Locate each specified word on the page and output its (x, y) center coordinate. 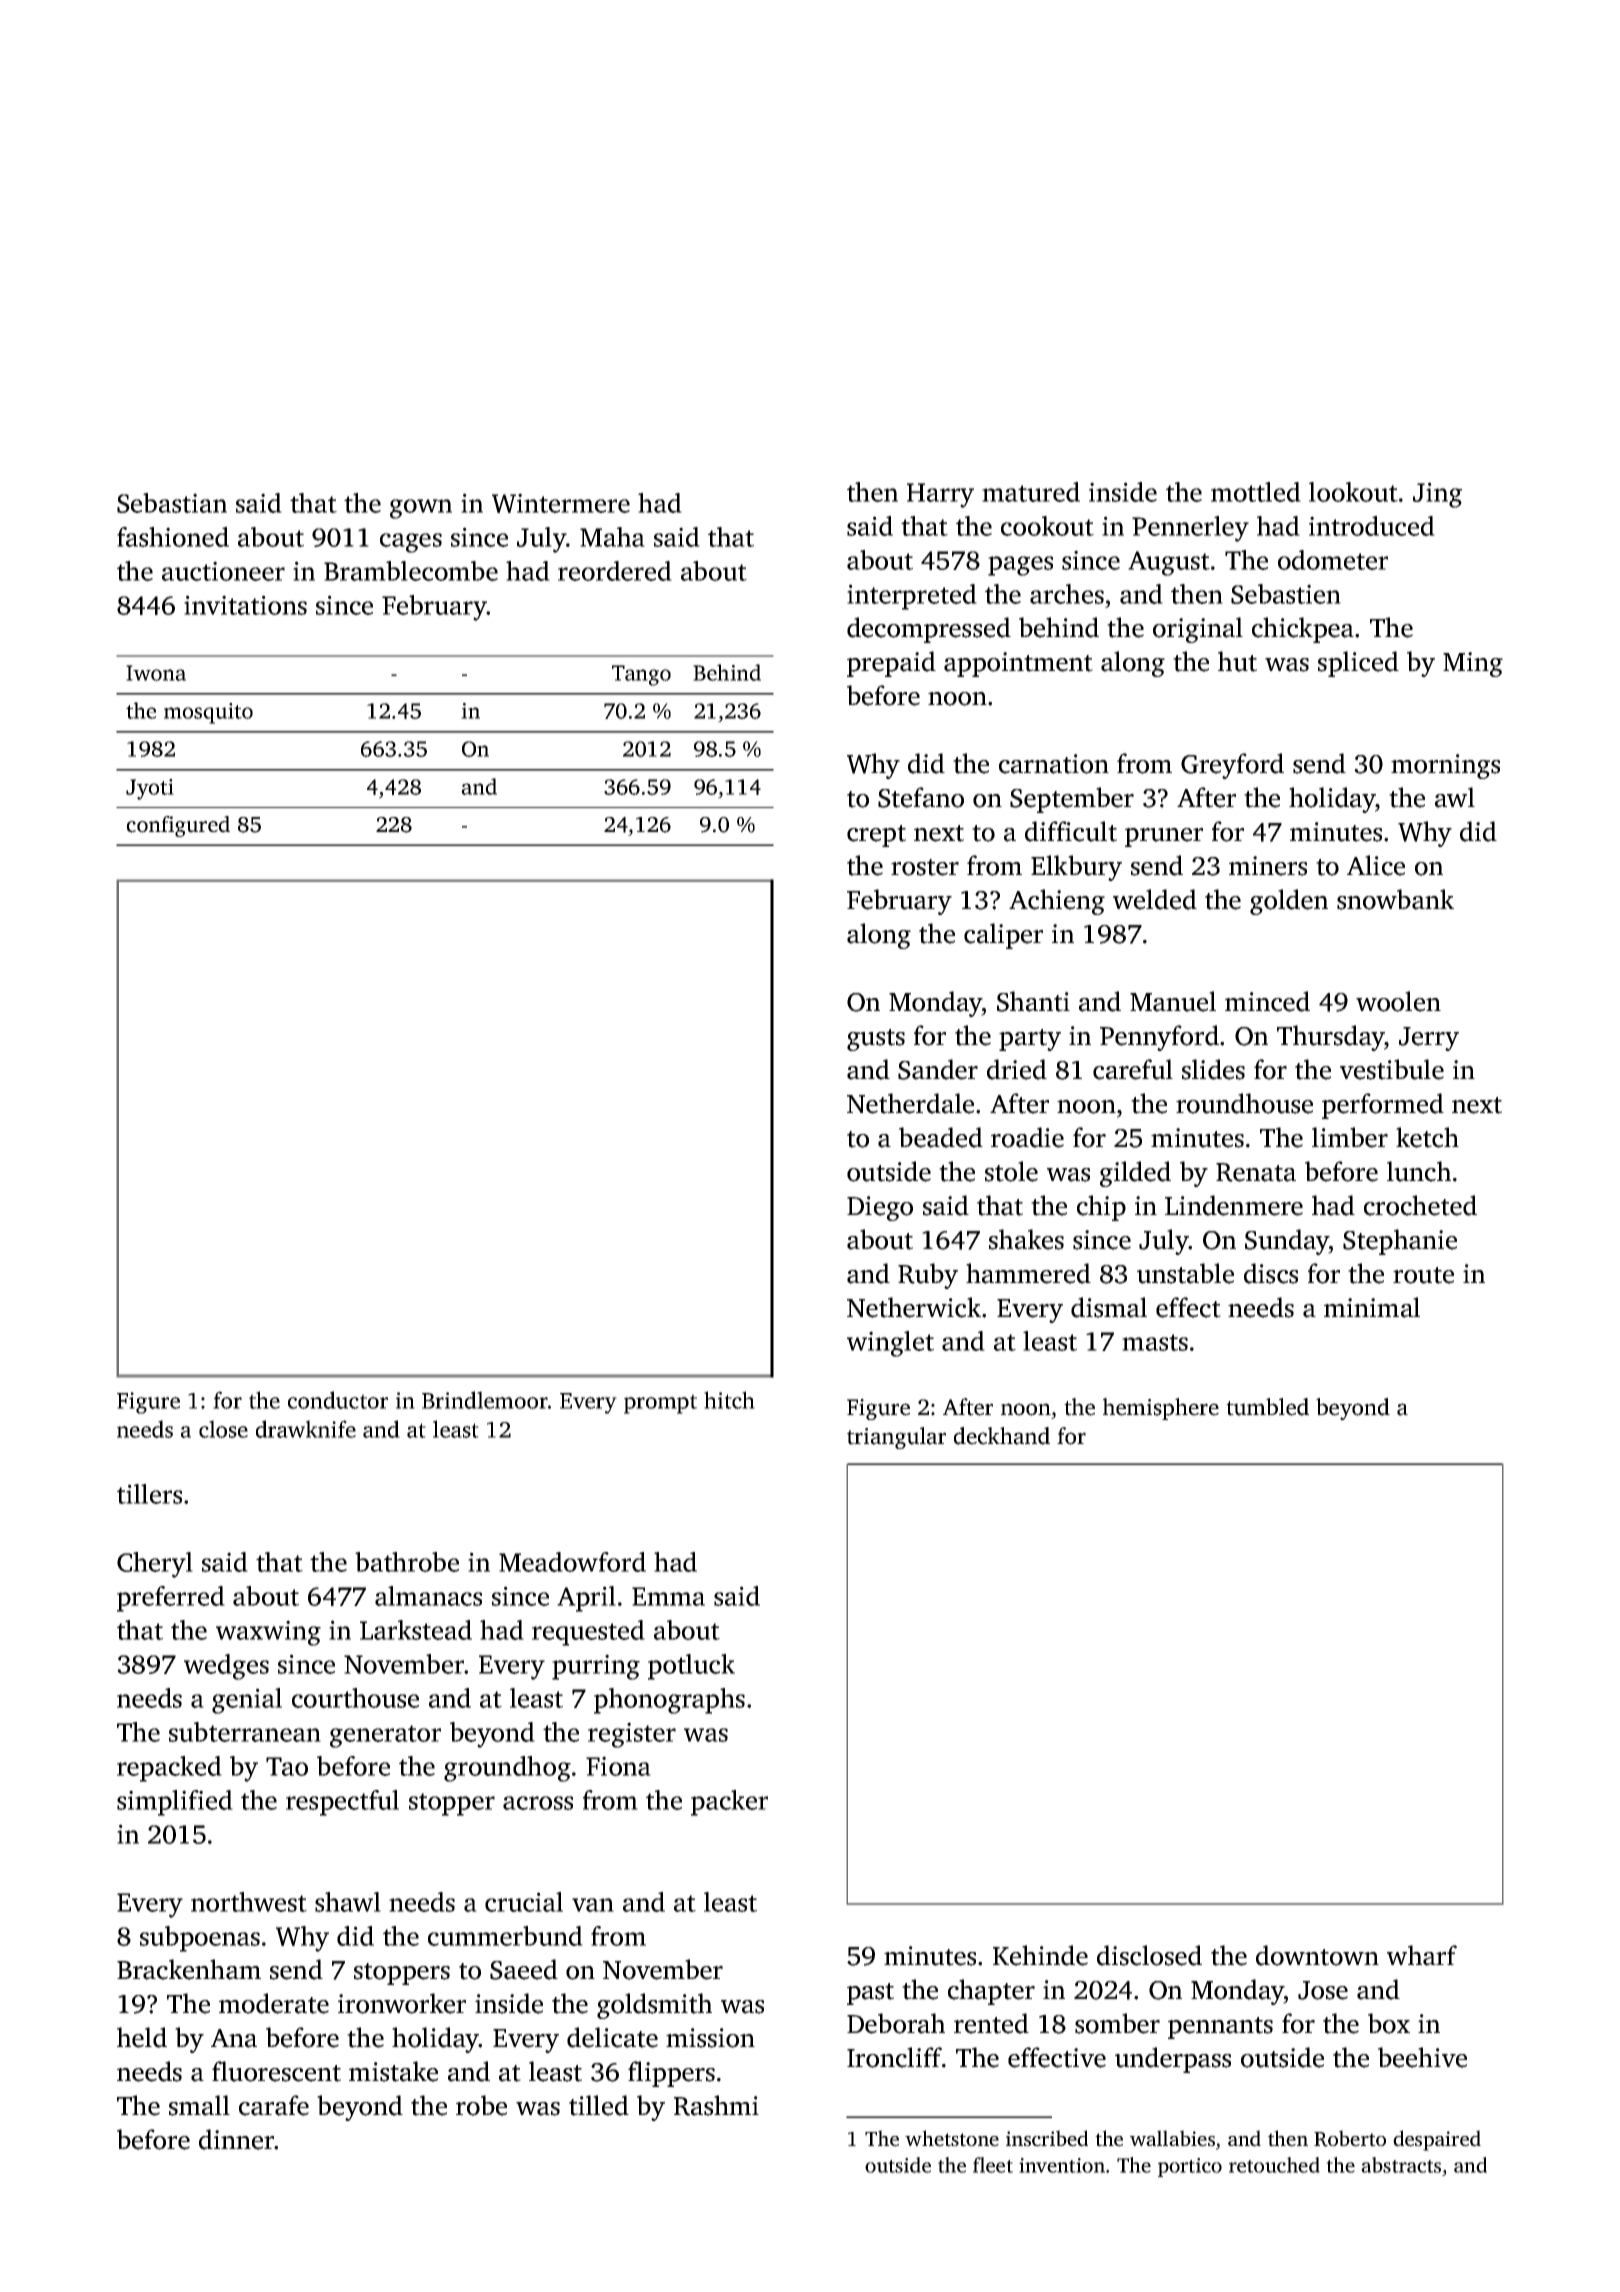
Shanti (1033, 1001)
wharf (1422, 1955)
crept (876, 836)
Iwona (156, 673)
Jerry (1429, 1039)
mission (710, 2038)
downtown (1317, 1955)
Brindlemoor (485, 1400)
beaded (941, 1137)
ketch (1427, 1137)
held (142, 2037)
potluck (691, 1667)
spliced (1358, 664)
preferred (171, 1599)
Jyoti (150, 789)
